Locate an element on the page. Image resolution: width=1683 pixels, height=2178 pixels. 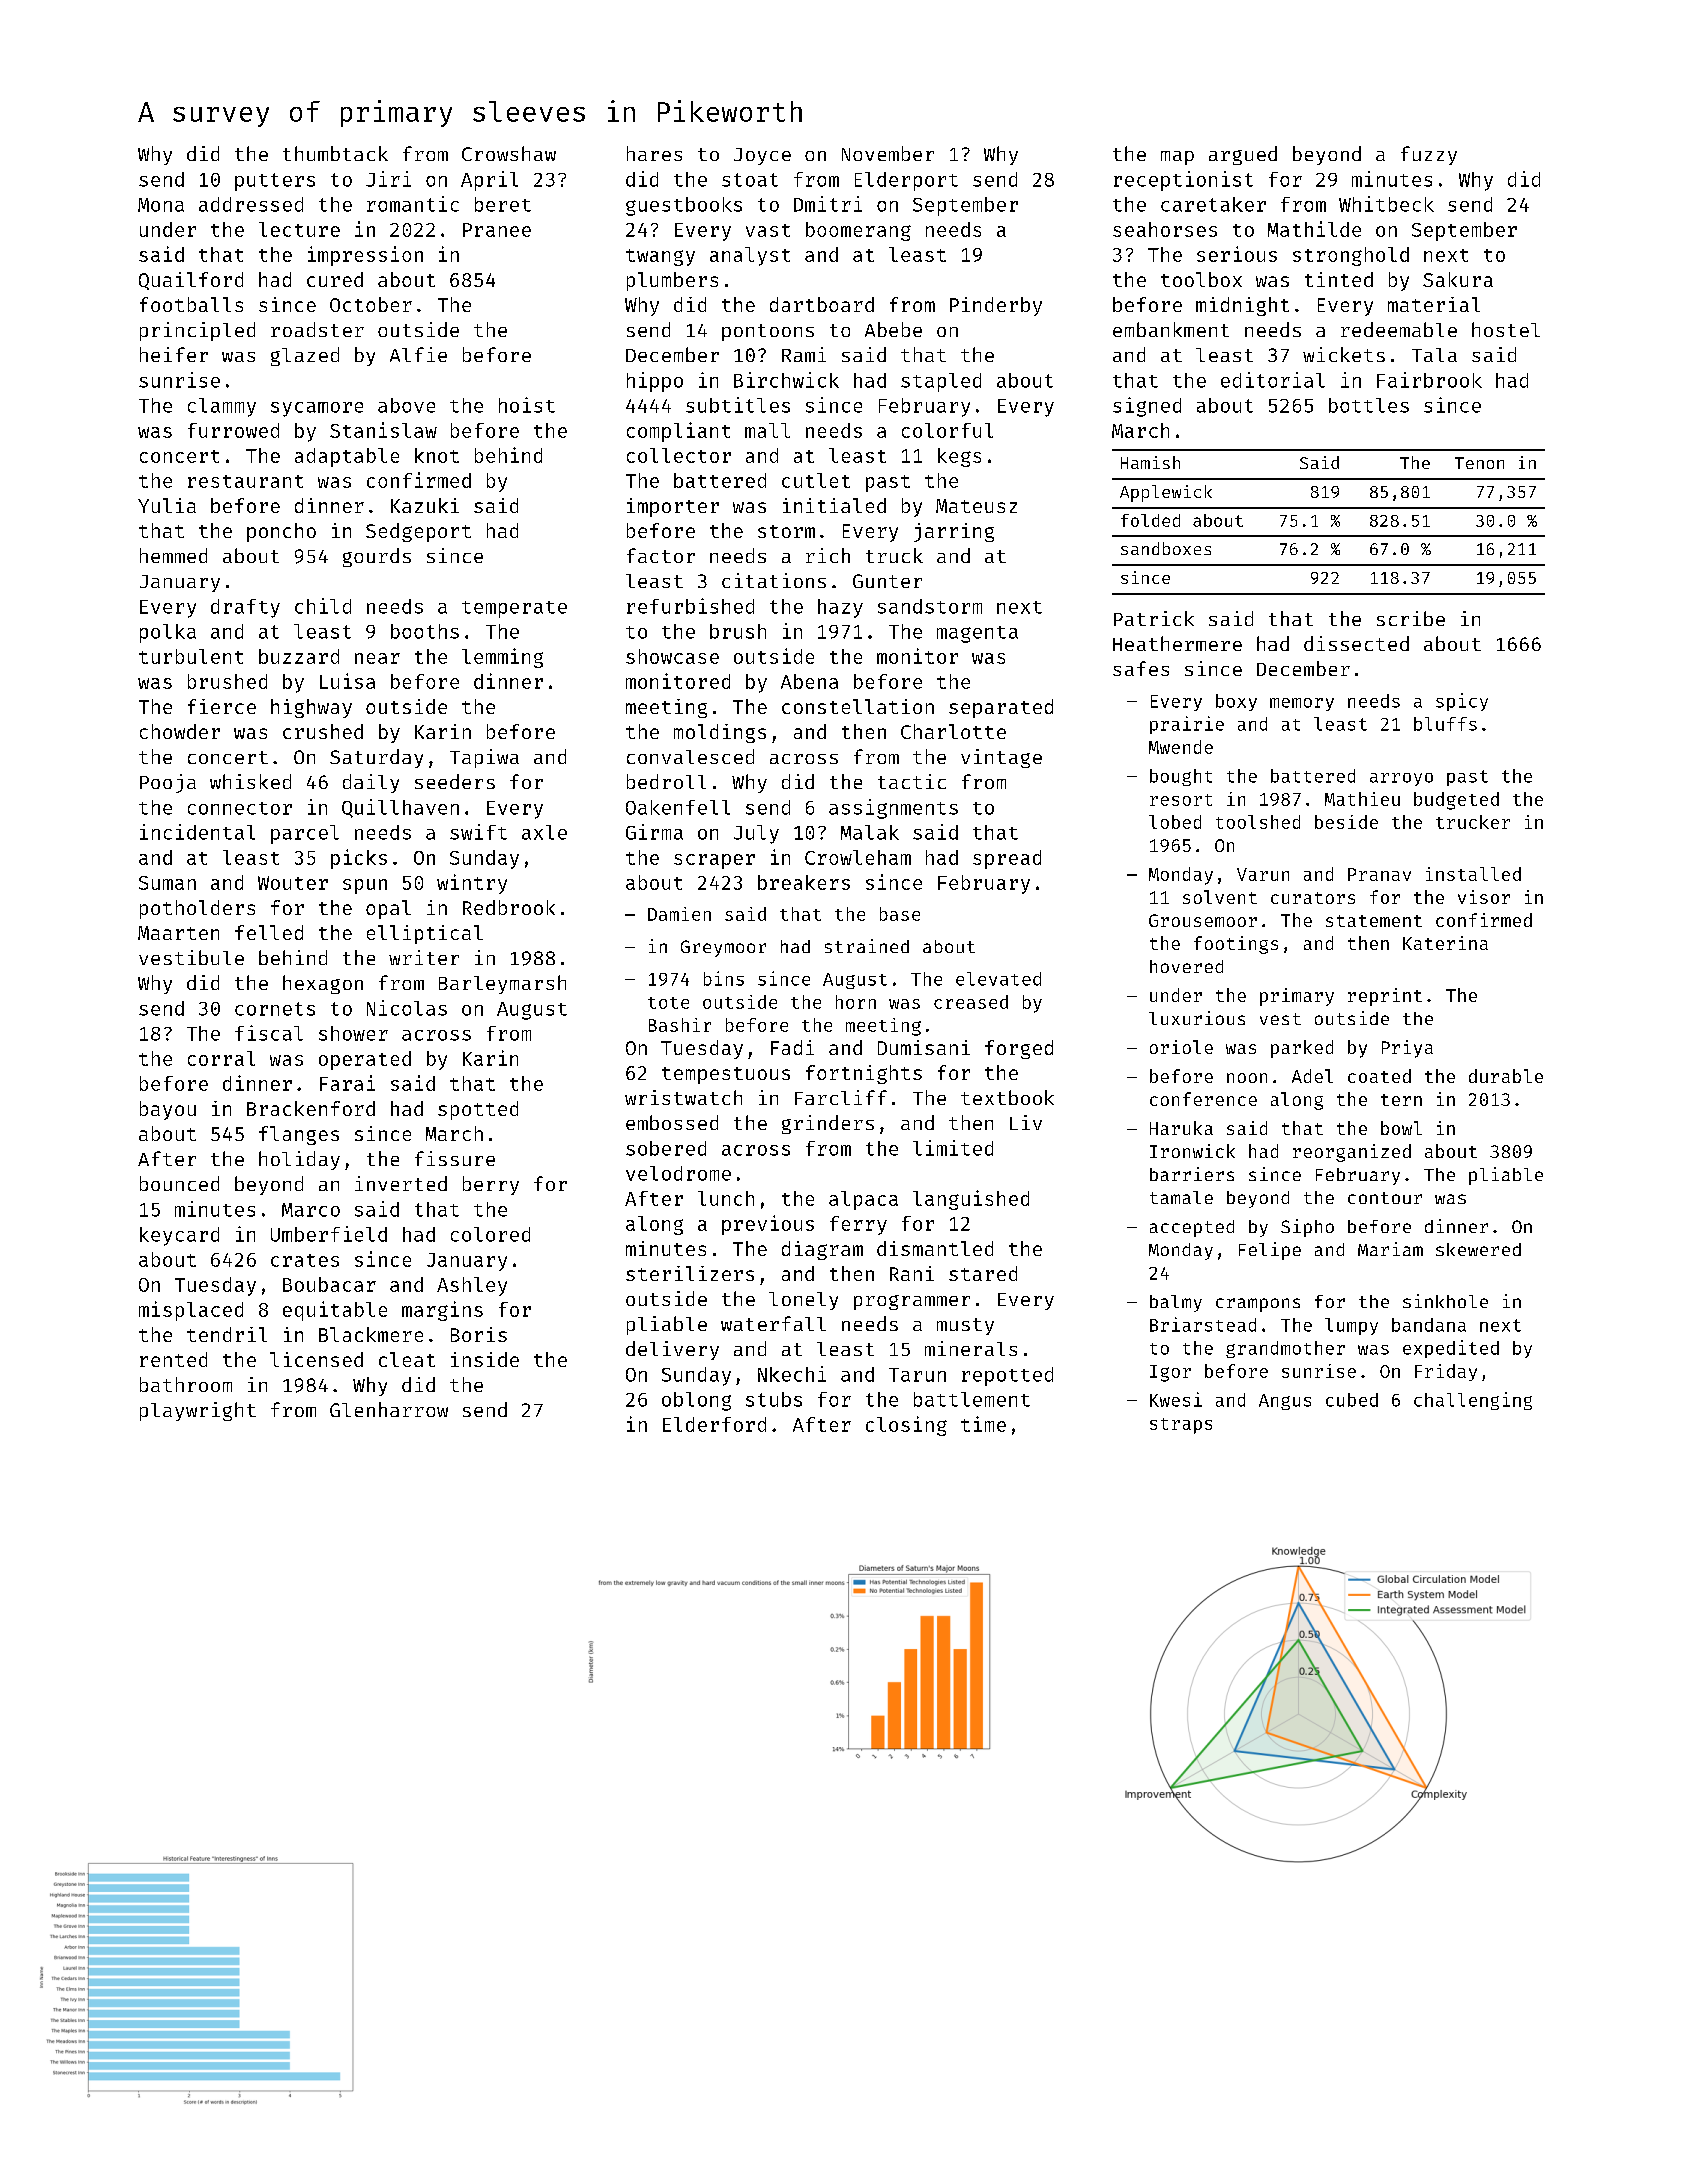
Pooja is located at coordinates (168, 783).
